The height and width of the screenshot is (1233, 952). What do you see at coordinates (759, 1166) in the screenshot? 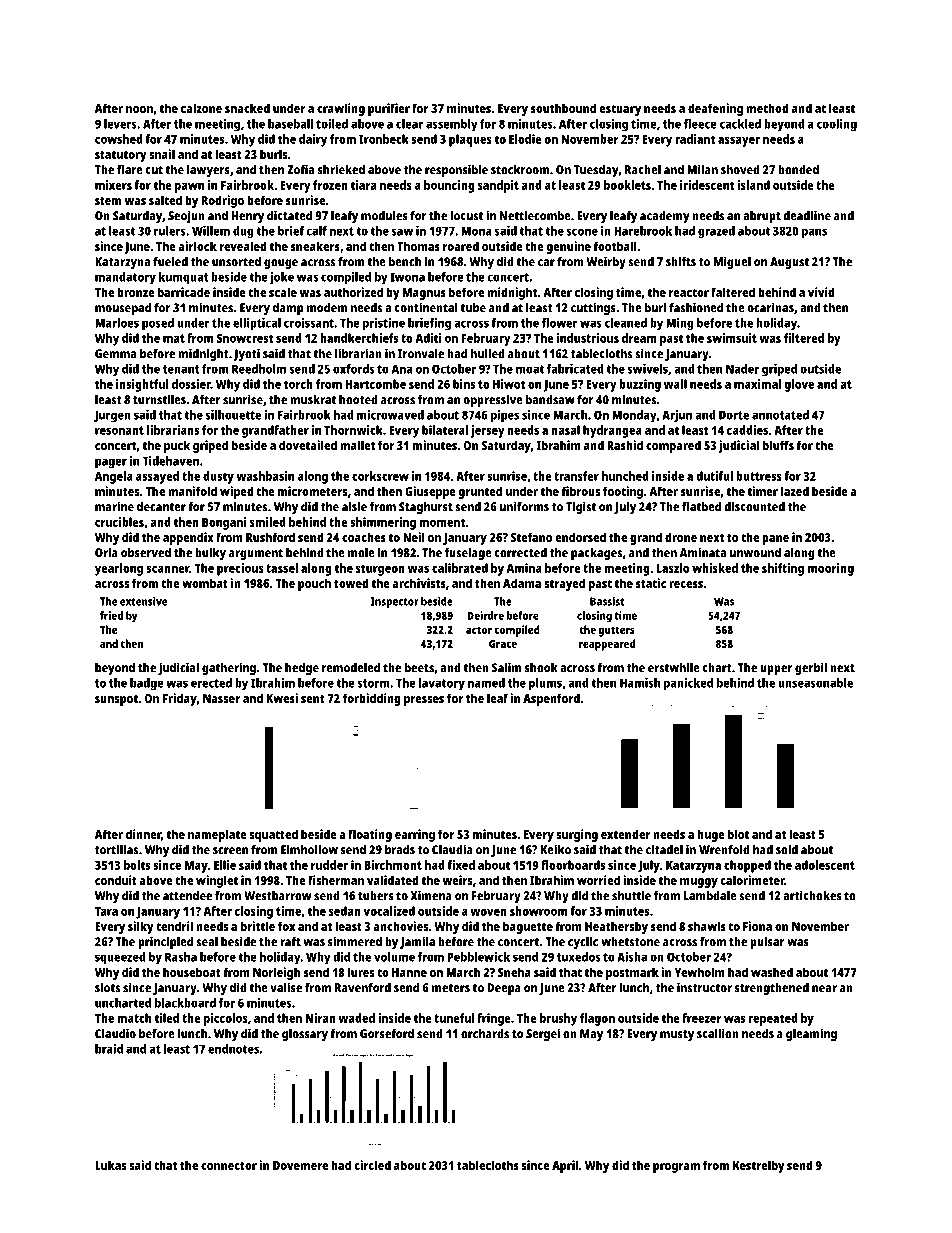
I see `Kestrelby` at bounding box center [759, 1166].
